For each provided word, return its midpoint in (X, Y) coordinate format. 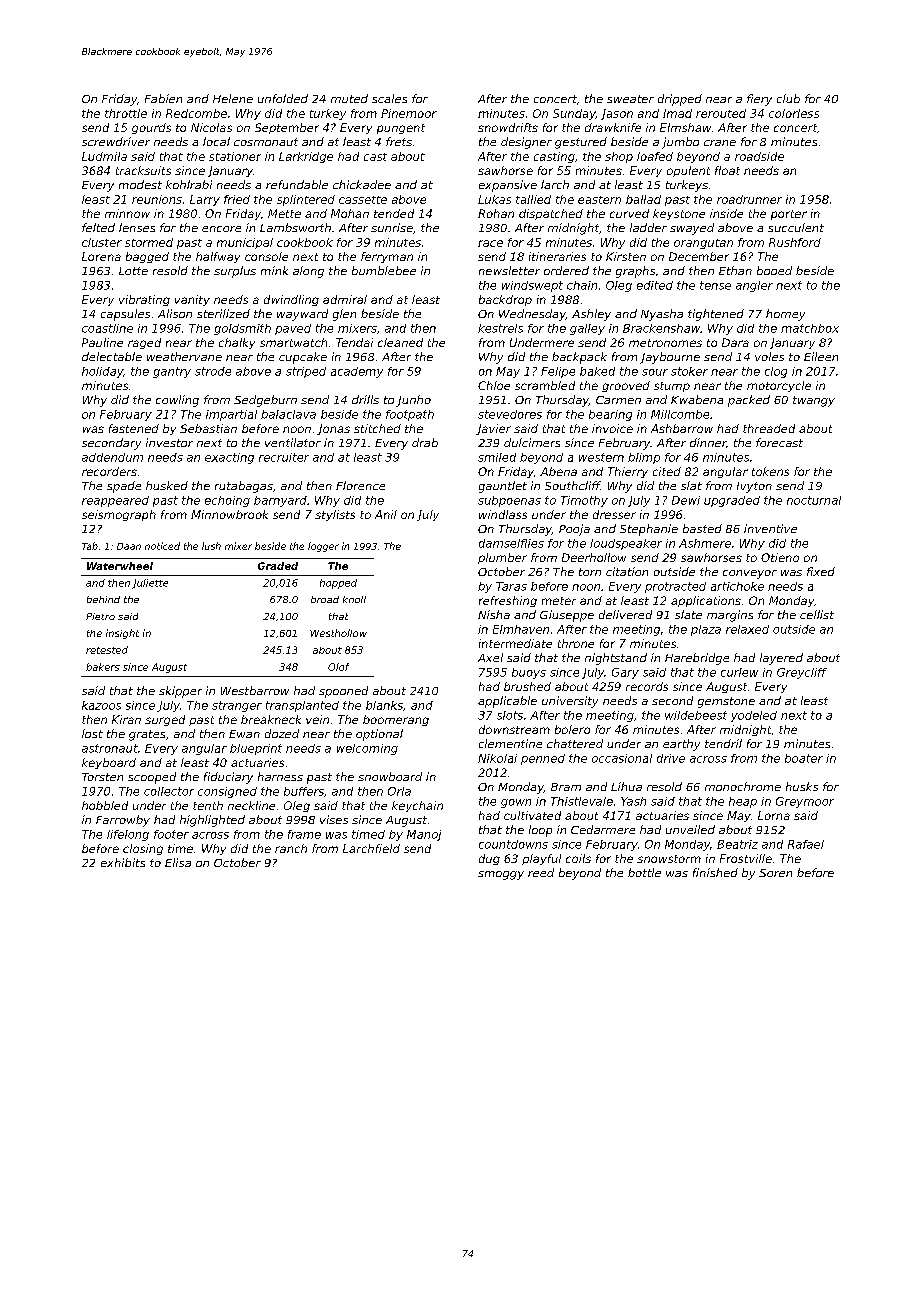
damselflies (511, 543)
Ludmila (104, 156)
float (727, 170)
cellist (817, 614)
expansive (508, 186)
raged (144, 343)
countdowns (513, 844)
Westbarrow (255, 690)
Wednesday (532, 315)
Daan (129, 546)
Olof (338, 667)
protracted (675, 587)
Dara (735, 342)
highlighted (212, 821)
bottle (644, 872)
